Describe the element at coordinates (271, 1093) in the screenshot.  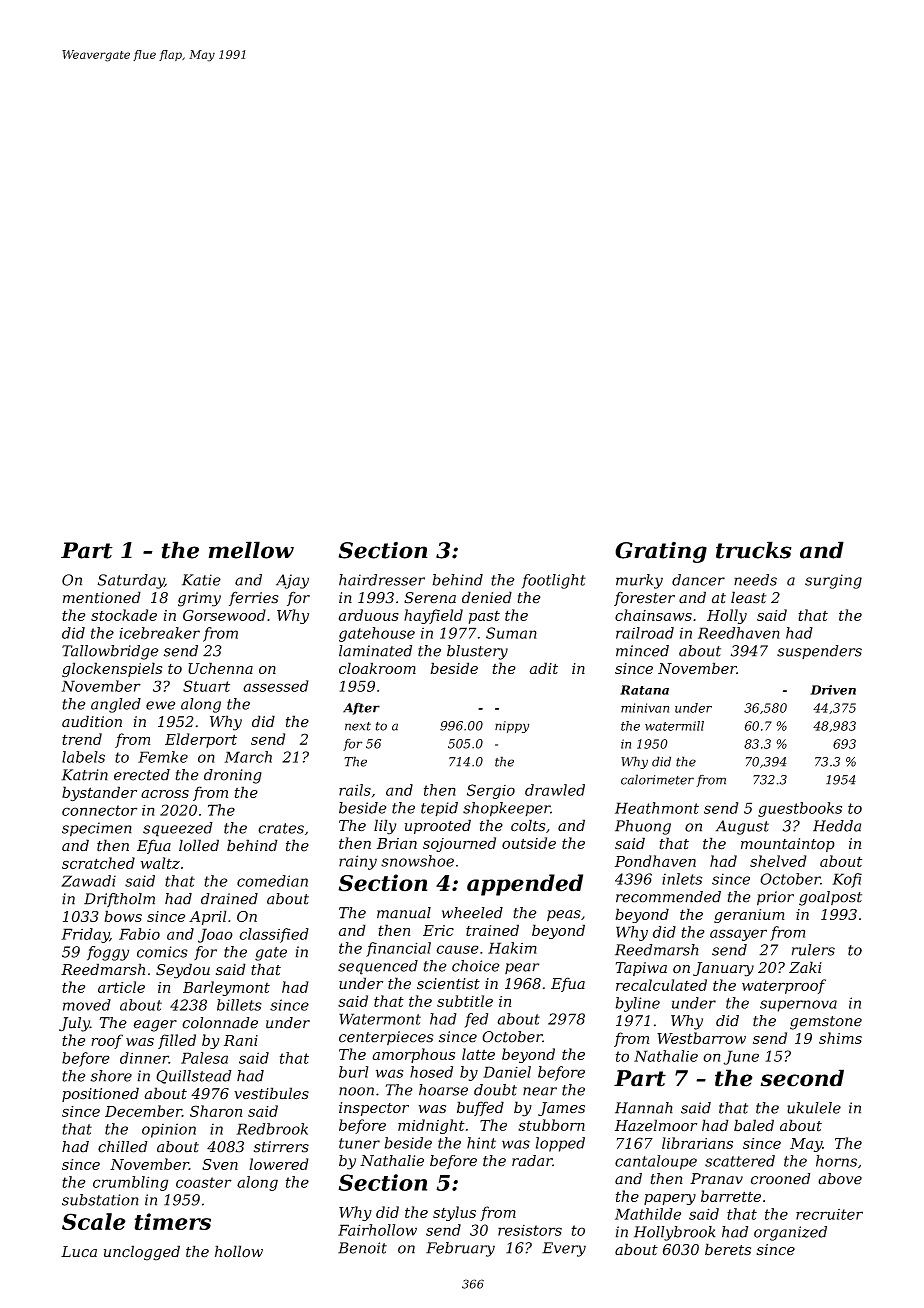
I see `vestibules` at that location.
